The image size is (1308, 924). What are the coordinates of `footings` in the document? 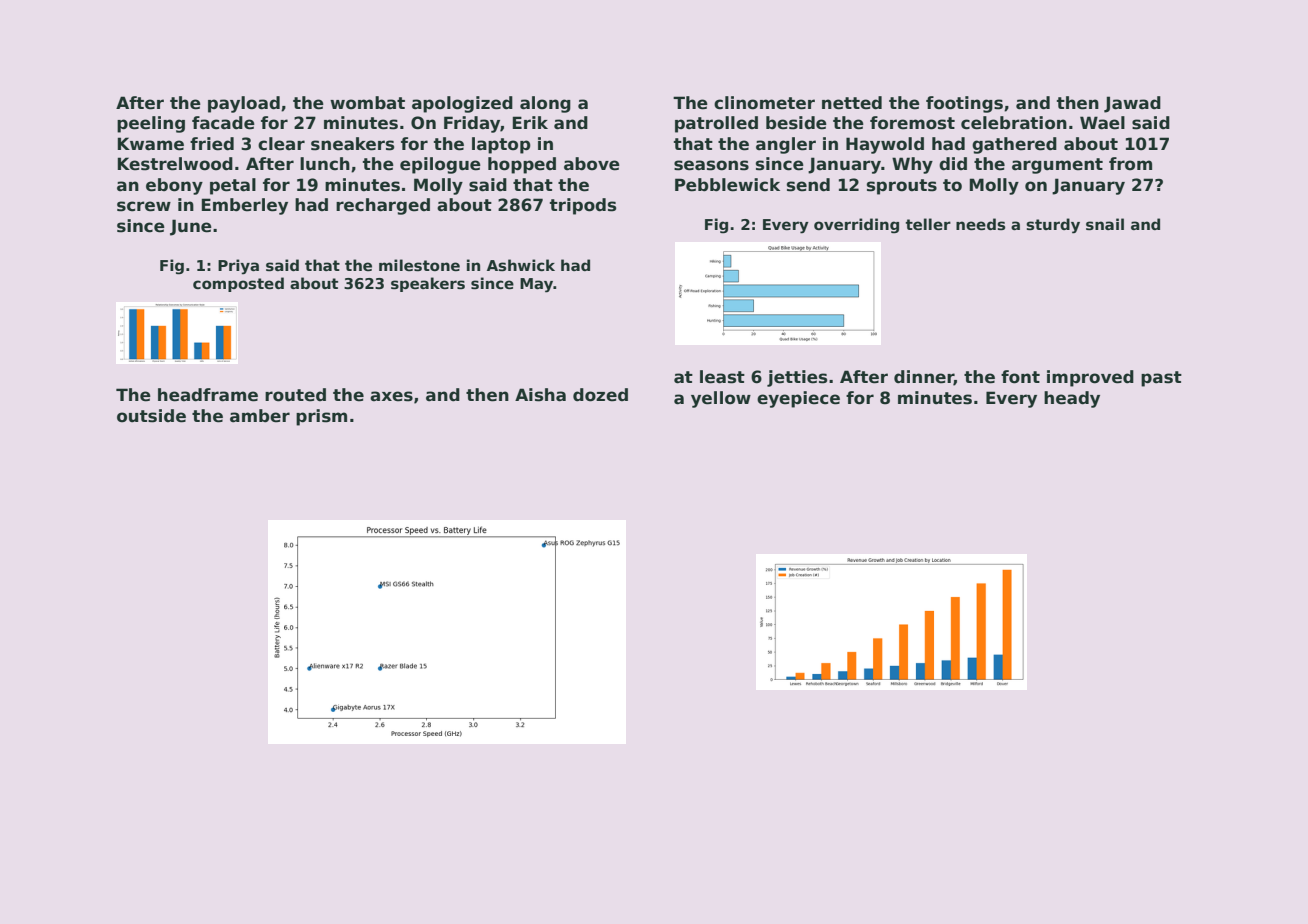 It's located at (964, 104).
